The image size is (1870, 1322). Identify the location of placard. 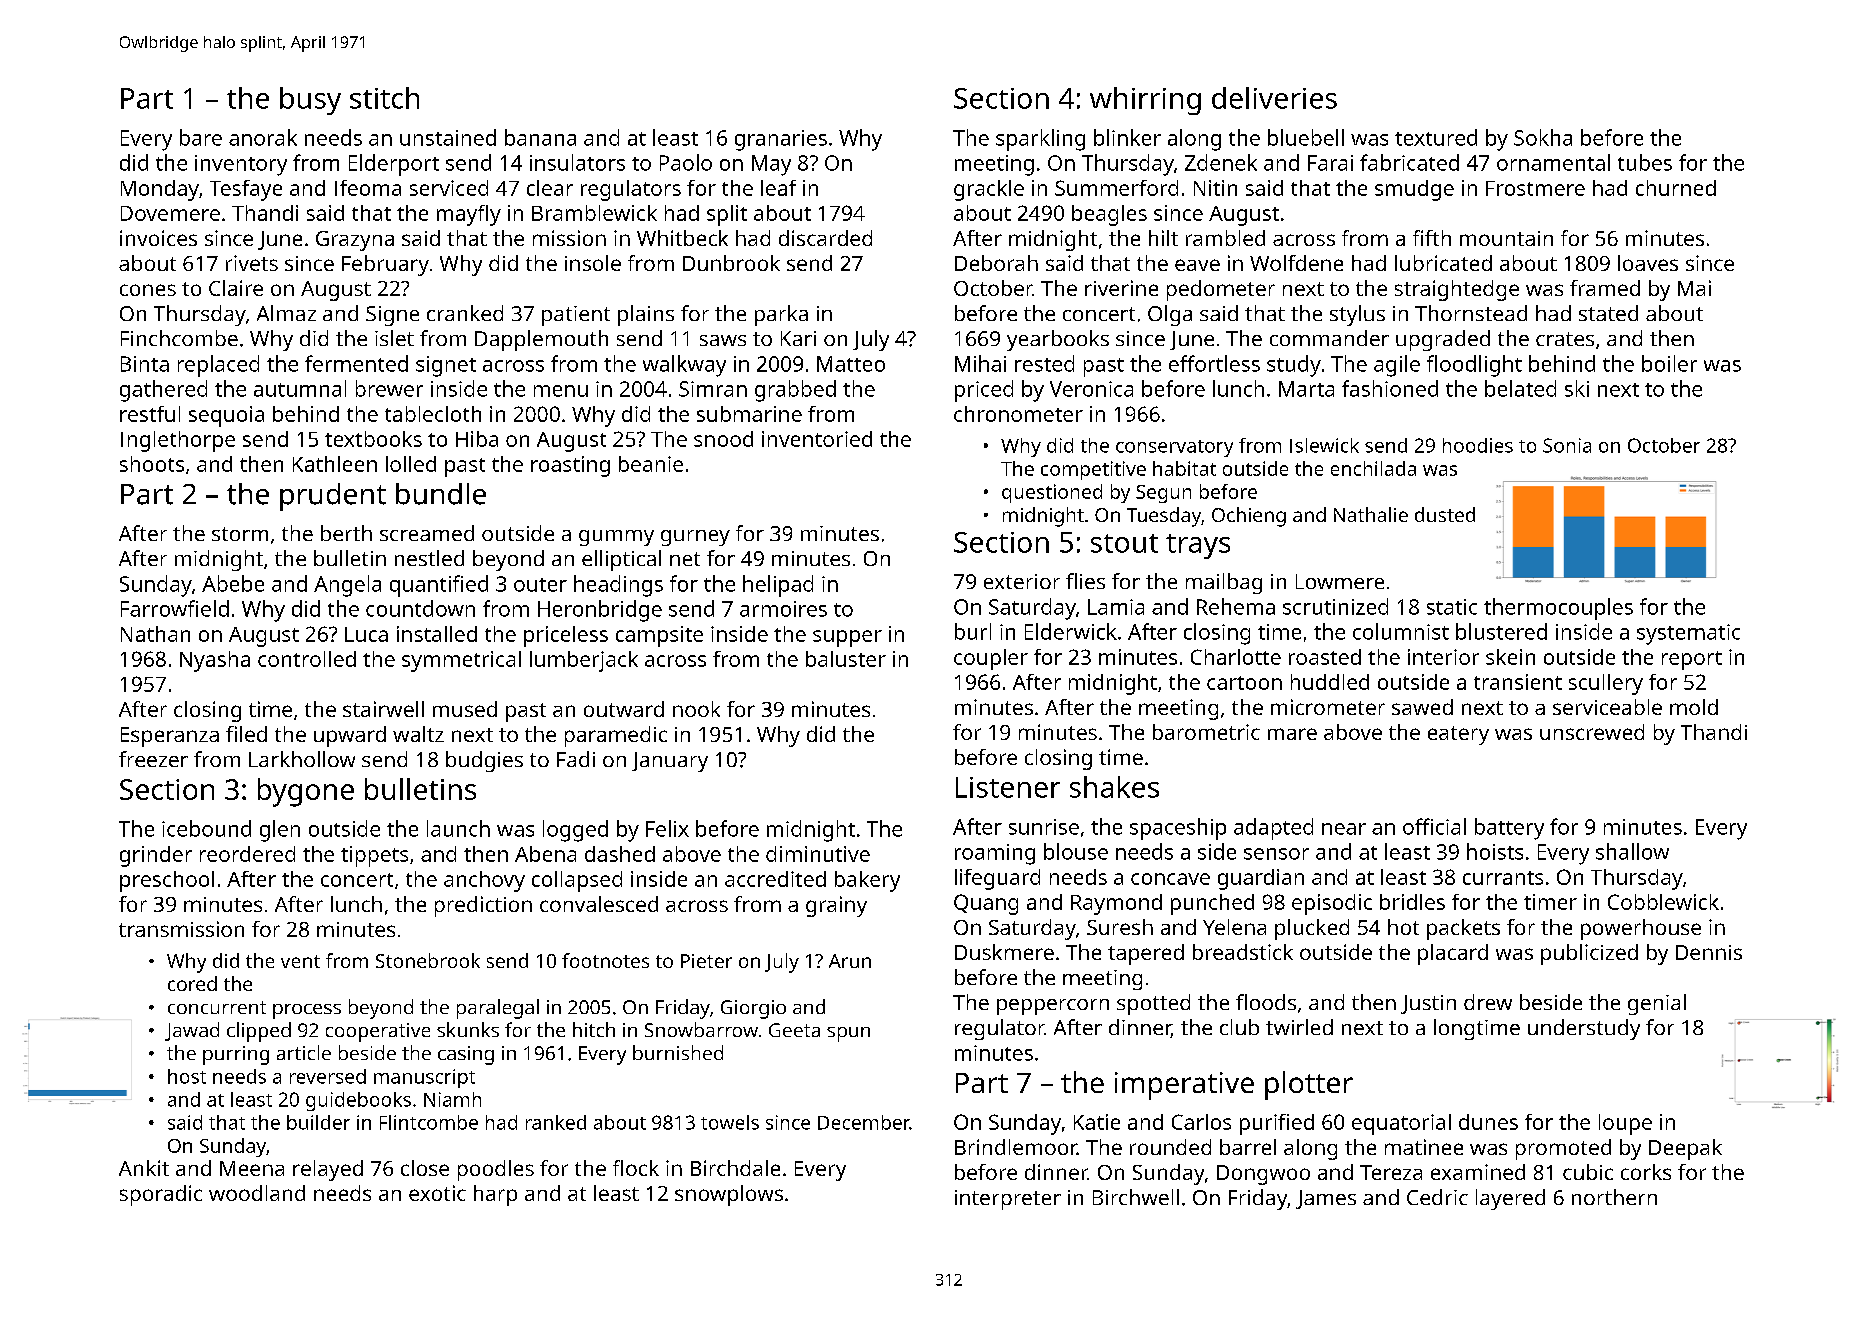
(1453, 954).
